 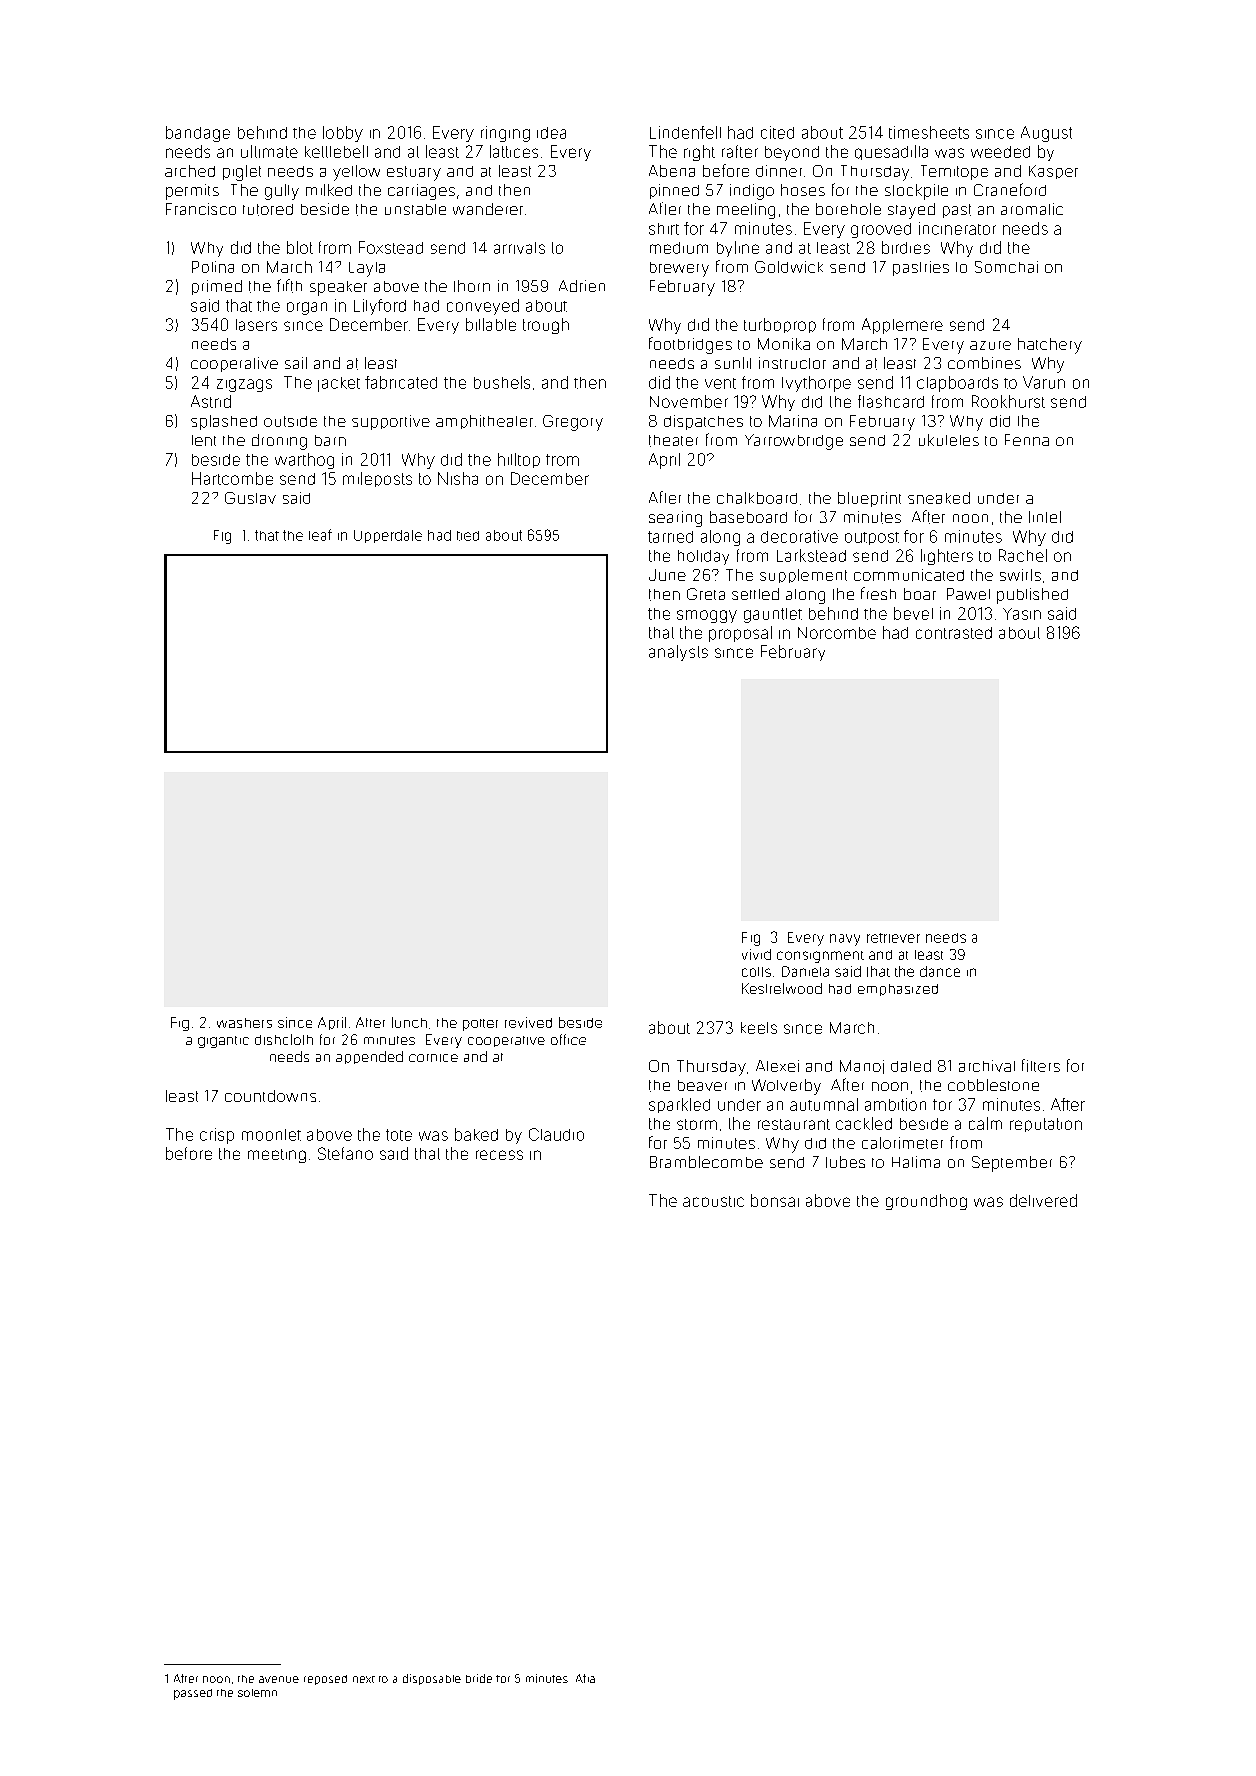 What do you see at coordinates (929, 132) in the page?
I see `timesheets` at bounding box center [929, 132].
